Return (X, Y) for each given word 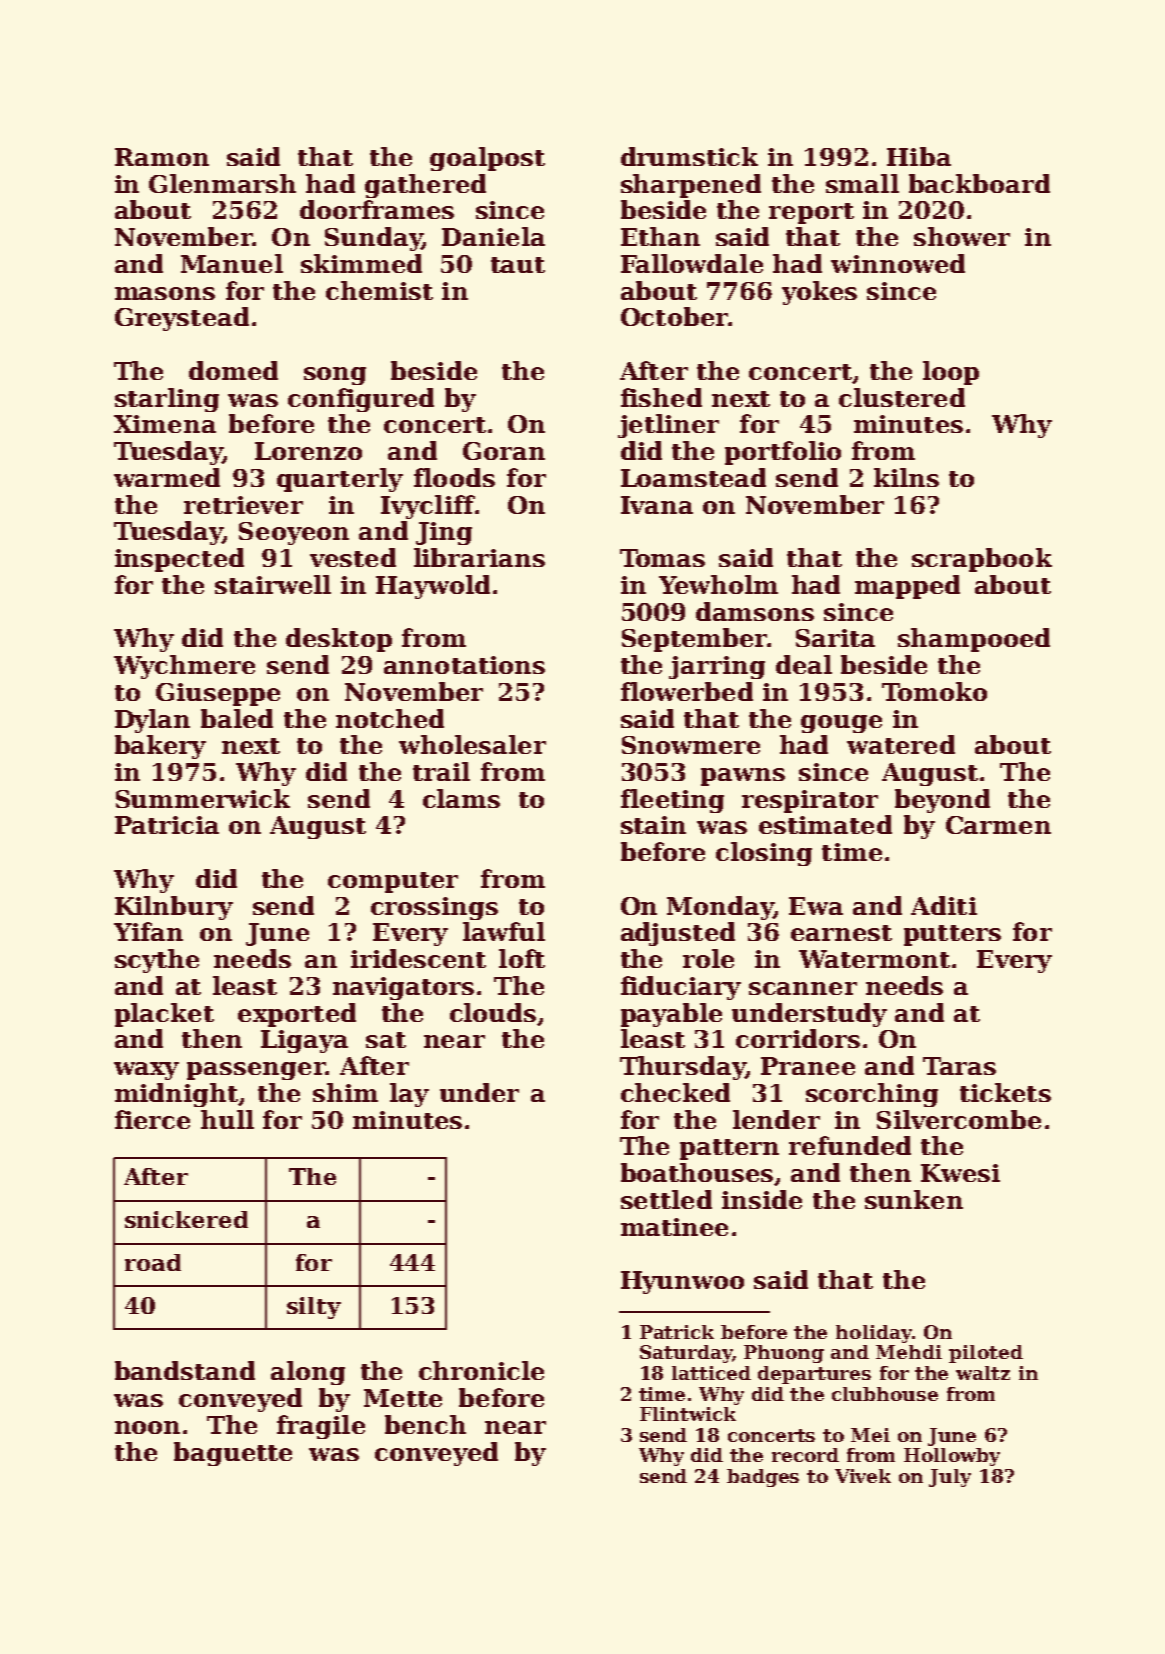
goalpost (487, 159)
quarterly (340, 480)
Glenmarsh (222, 183)
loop (951, 373)
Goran (504, 451)
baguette (233, 1454)
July (950, 1478)
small (862, 183)
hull (227, 1119)
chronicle (481, 1370)
